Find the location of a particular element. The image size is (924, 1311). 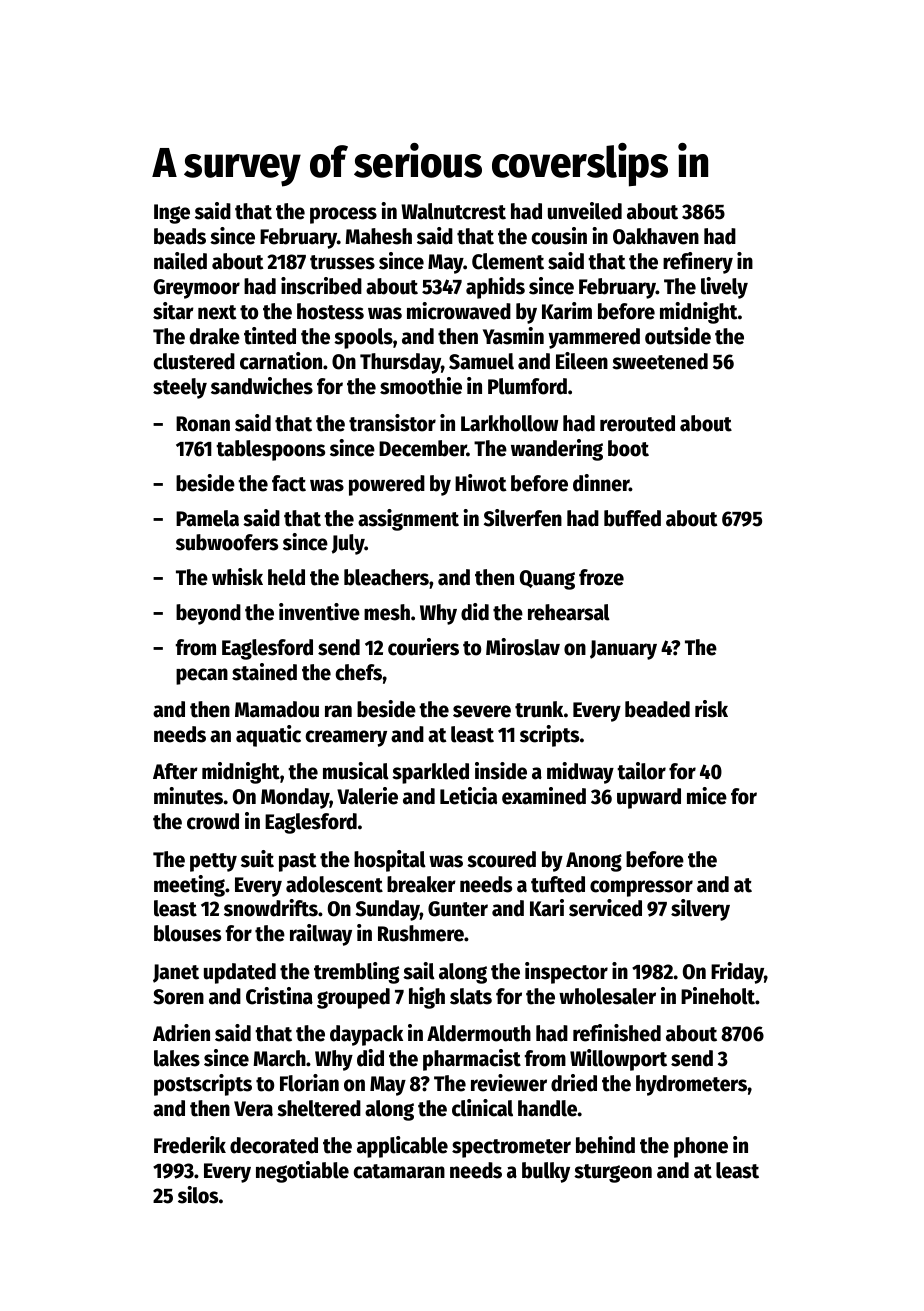

blouses is located at coordinates (187, 933).
